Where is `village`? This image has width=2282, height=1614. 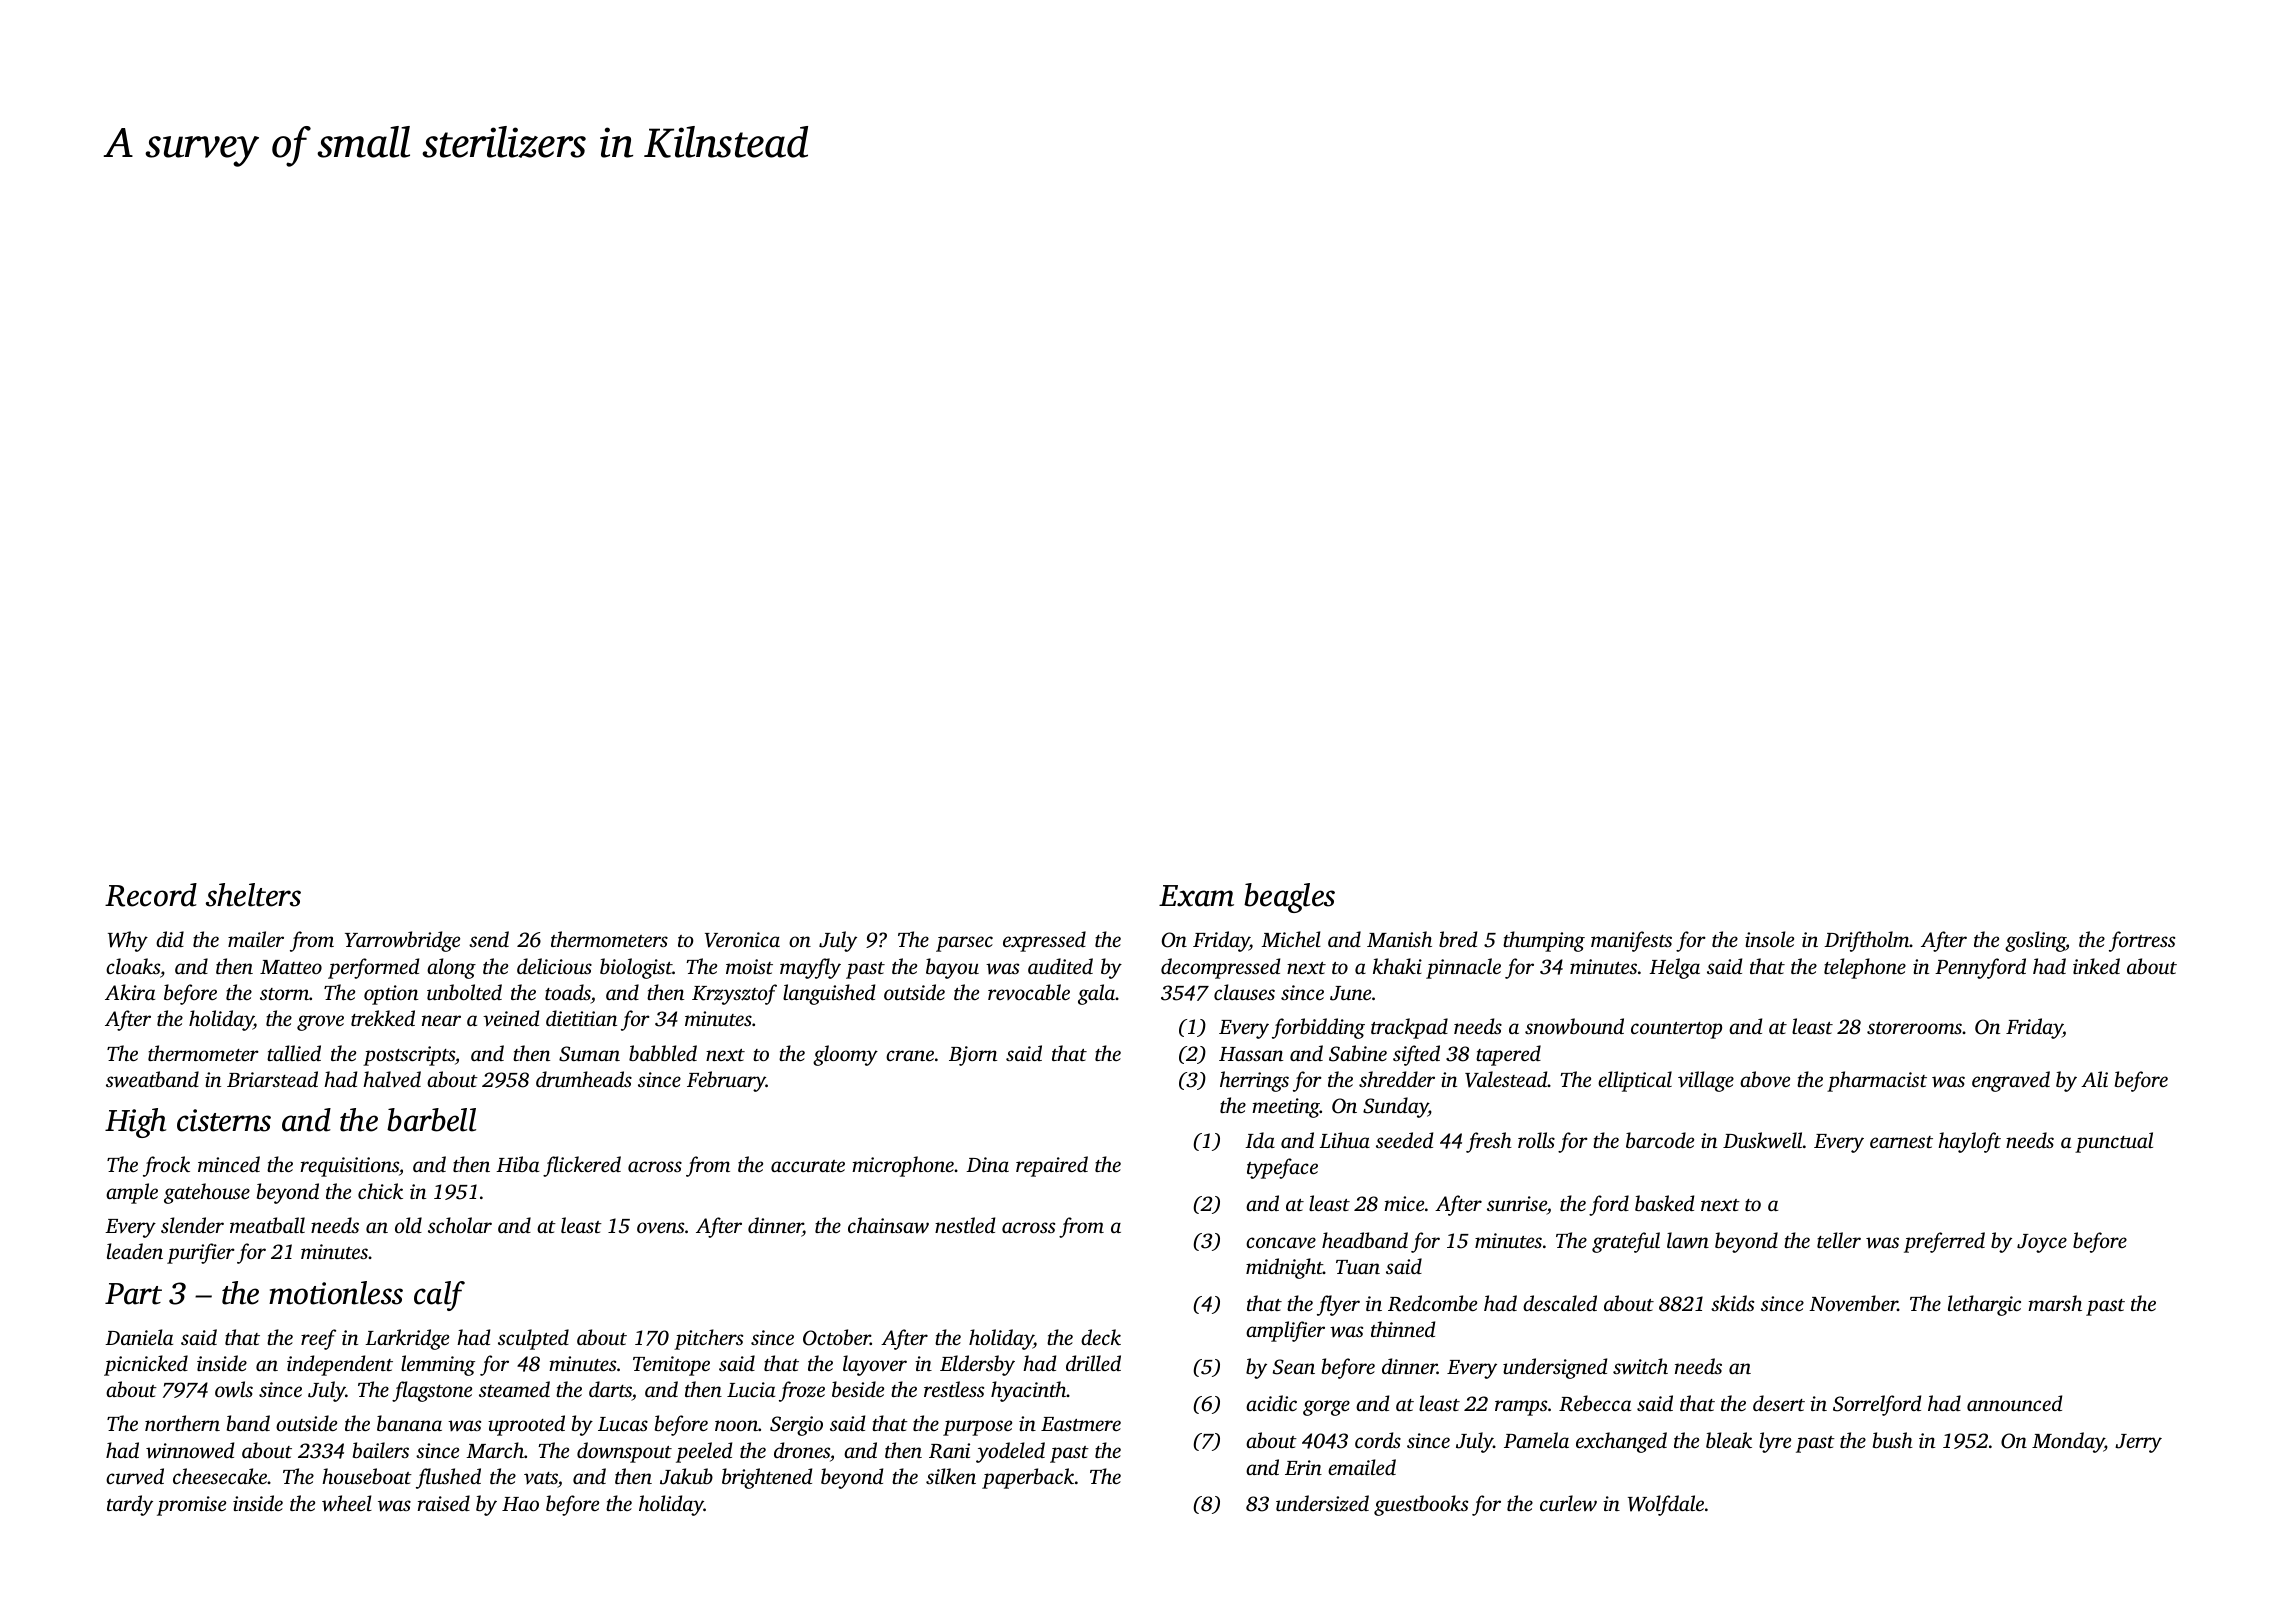 village is located at coordinates (1706, 1081).
